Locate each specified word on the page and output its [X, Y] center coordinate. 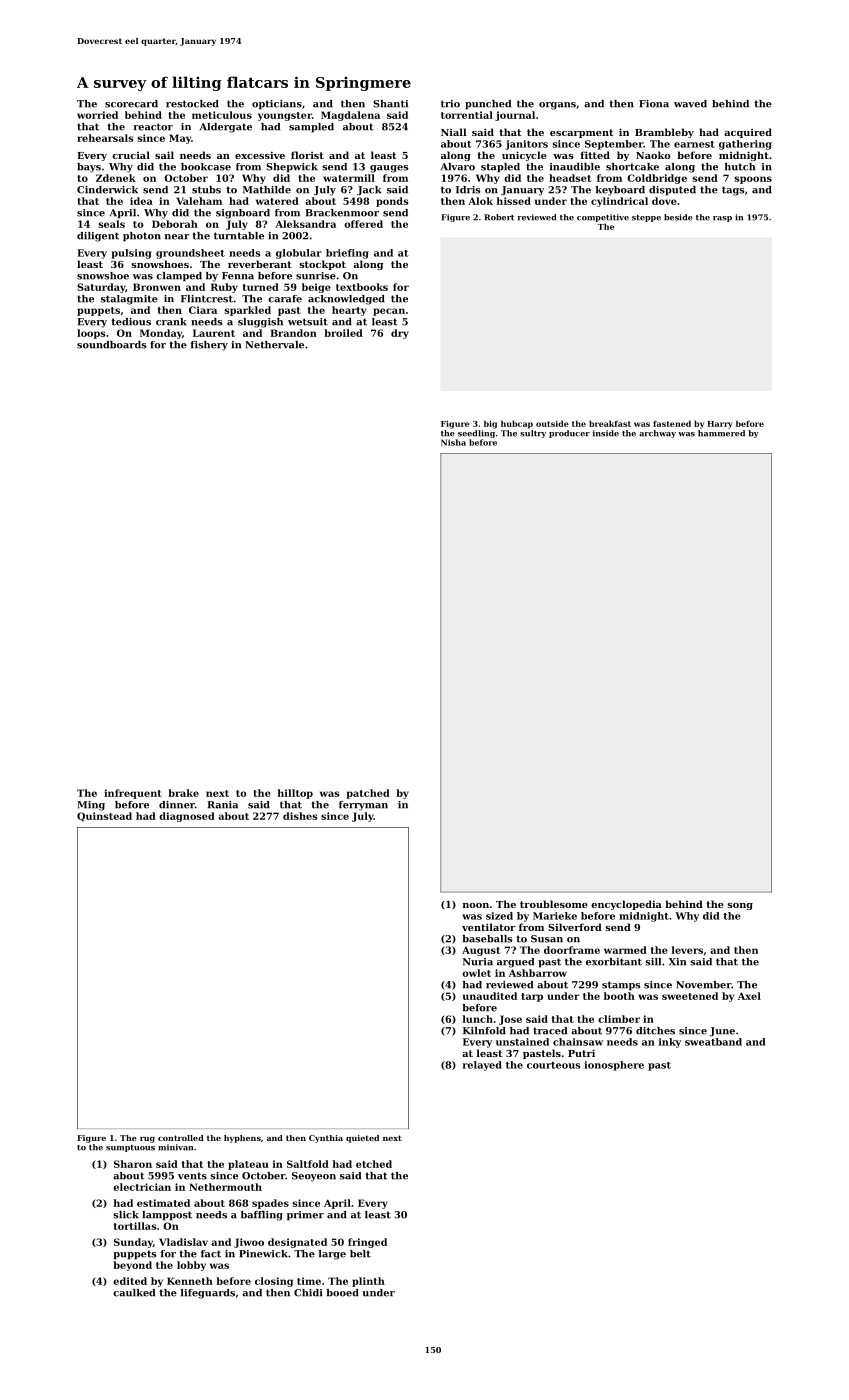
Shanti [390, 104]
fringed [367, 1243]
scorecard [131, 104]
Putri [581, 1053]
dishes [300, 816]
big [490, 424]
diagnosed [187, 817]
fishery [209, 346]
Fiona [654, 104]
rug [147, 1140]
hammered [721, 433]
